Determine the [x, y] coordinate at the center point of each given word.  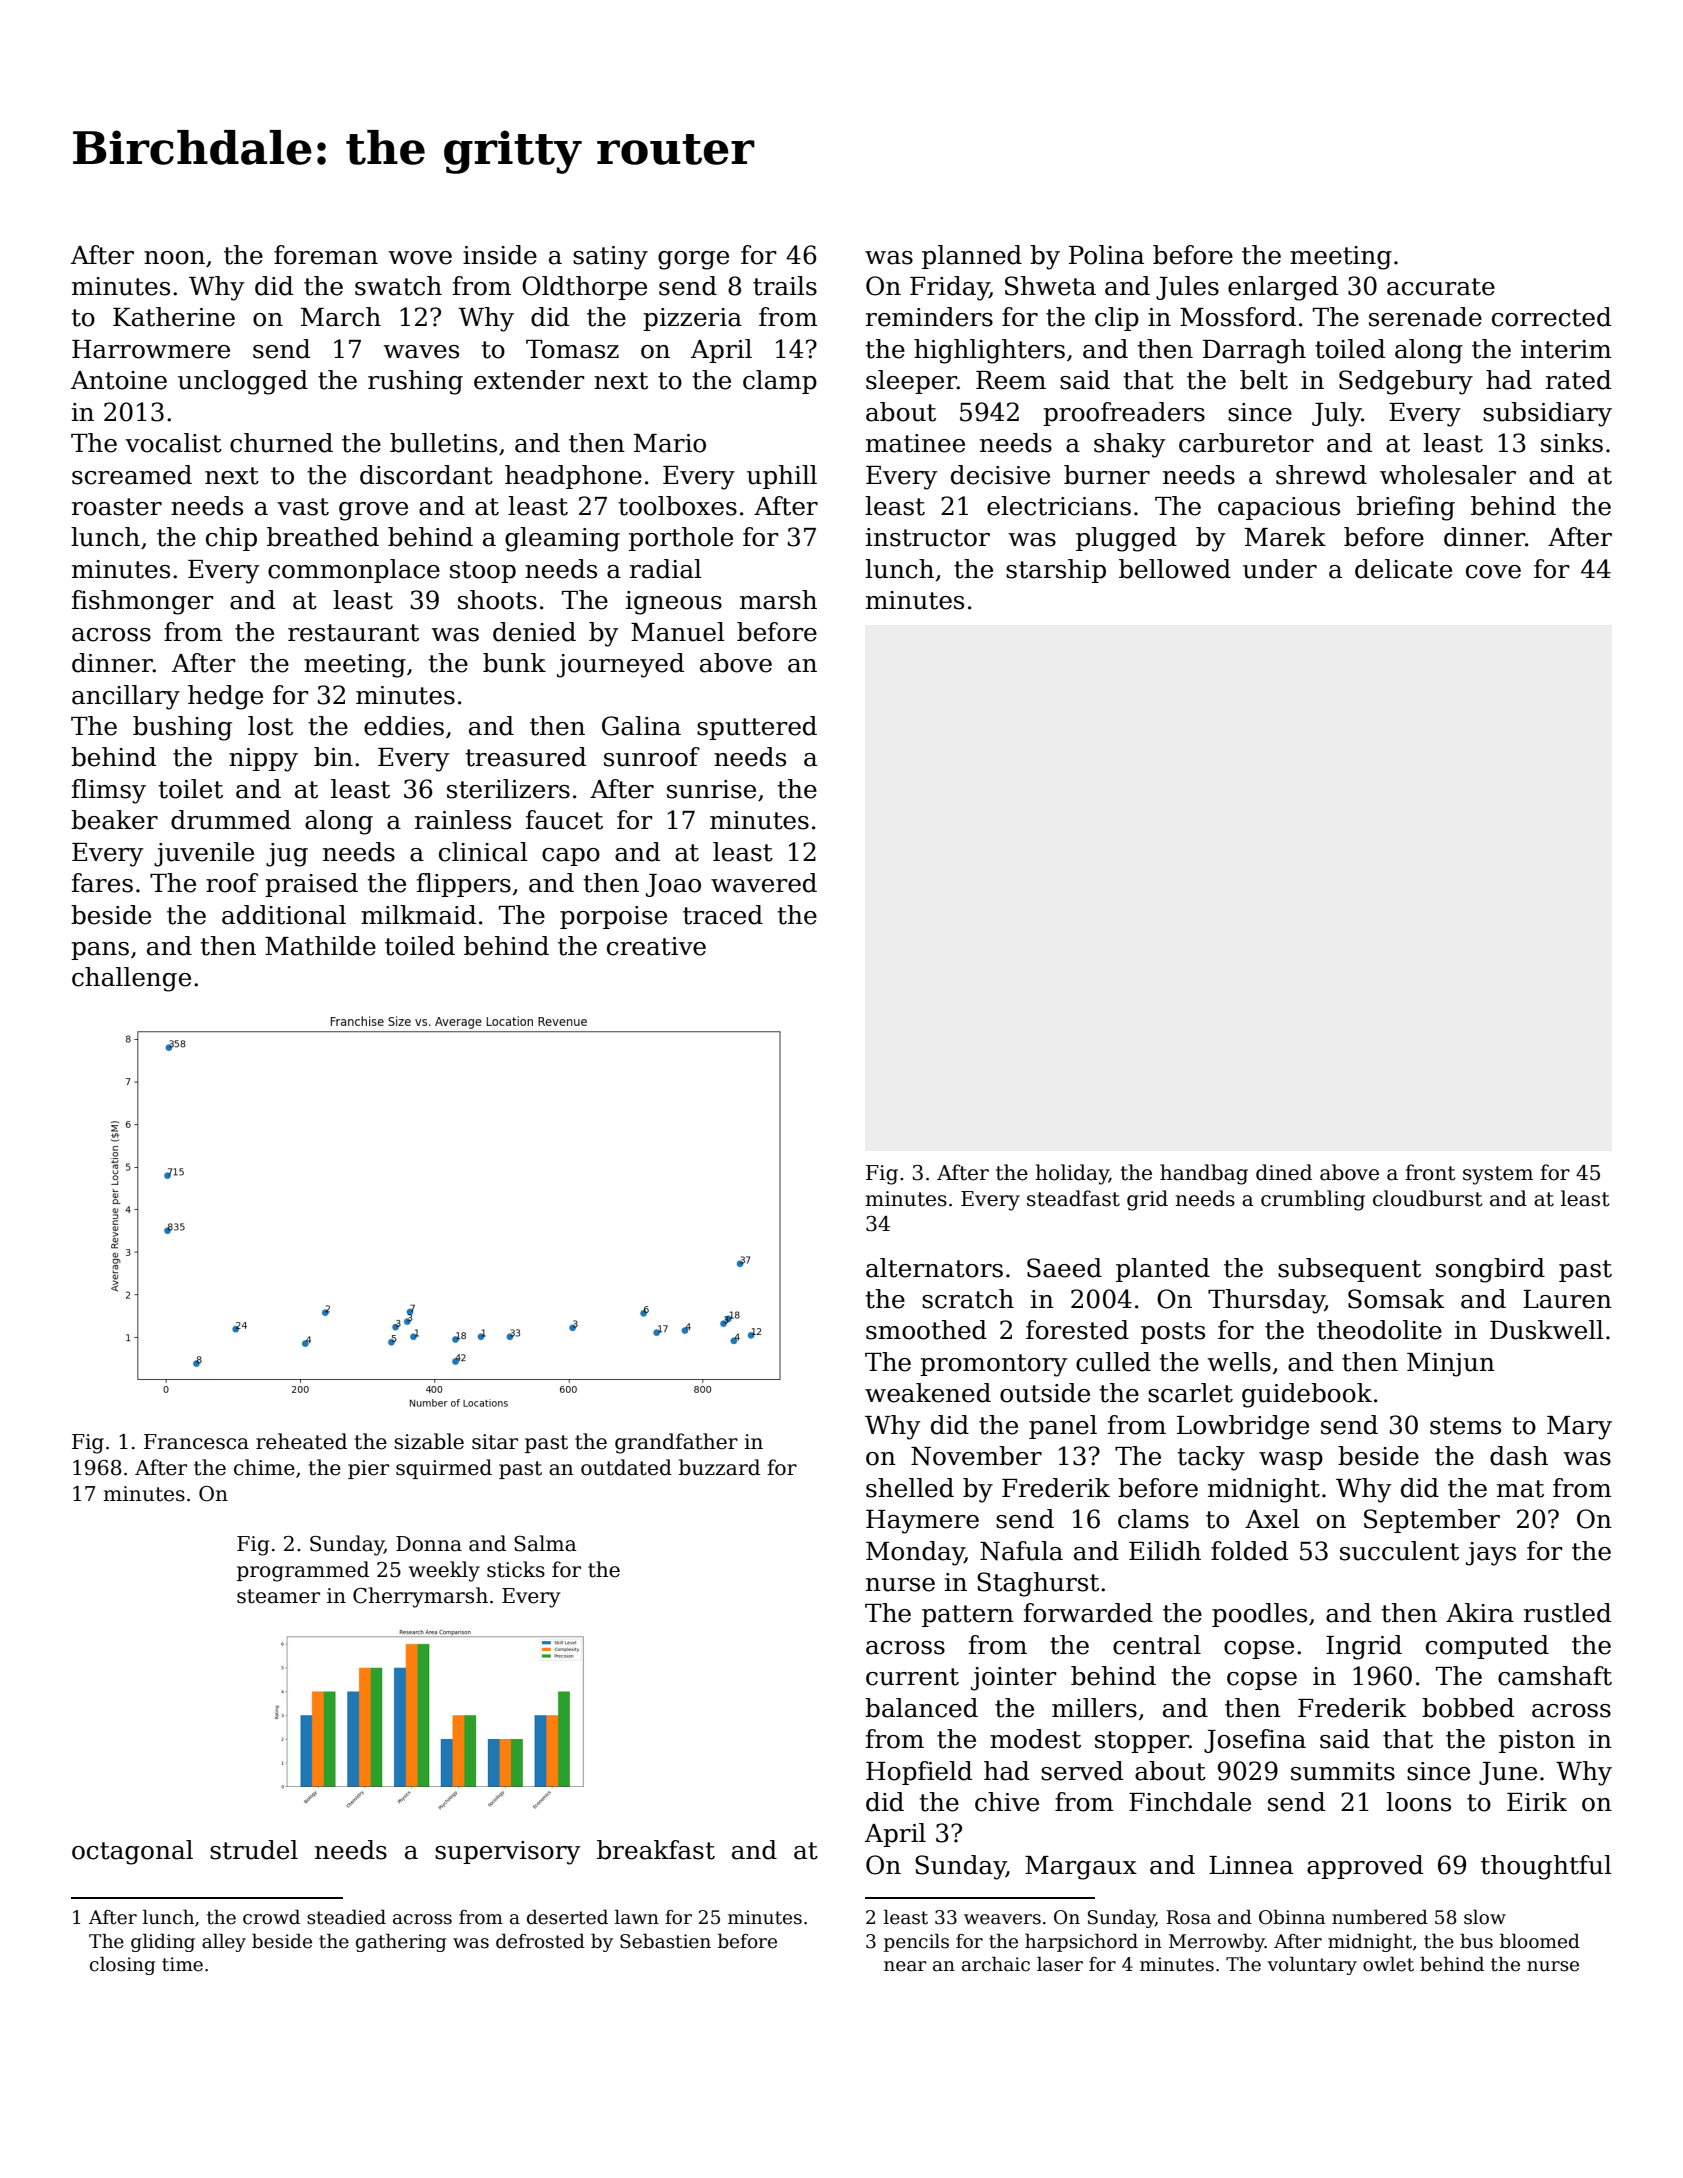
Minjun [1451, 1365]
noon [174, 258]
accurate [1441, 287]
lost [270, 726]
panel [1063, 1427]
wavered [764, 883]
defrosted [540, 1941]
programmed [303, 1571]
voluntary [1312, 1965]
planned [972, 257]
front [1430, 1172]
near [905, 1966]
